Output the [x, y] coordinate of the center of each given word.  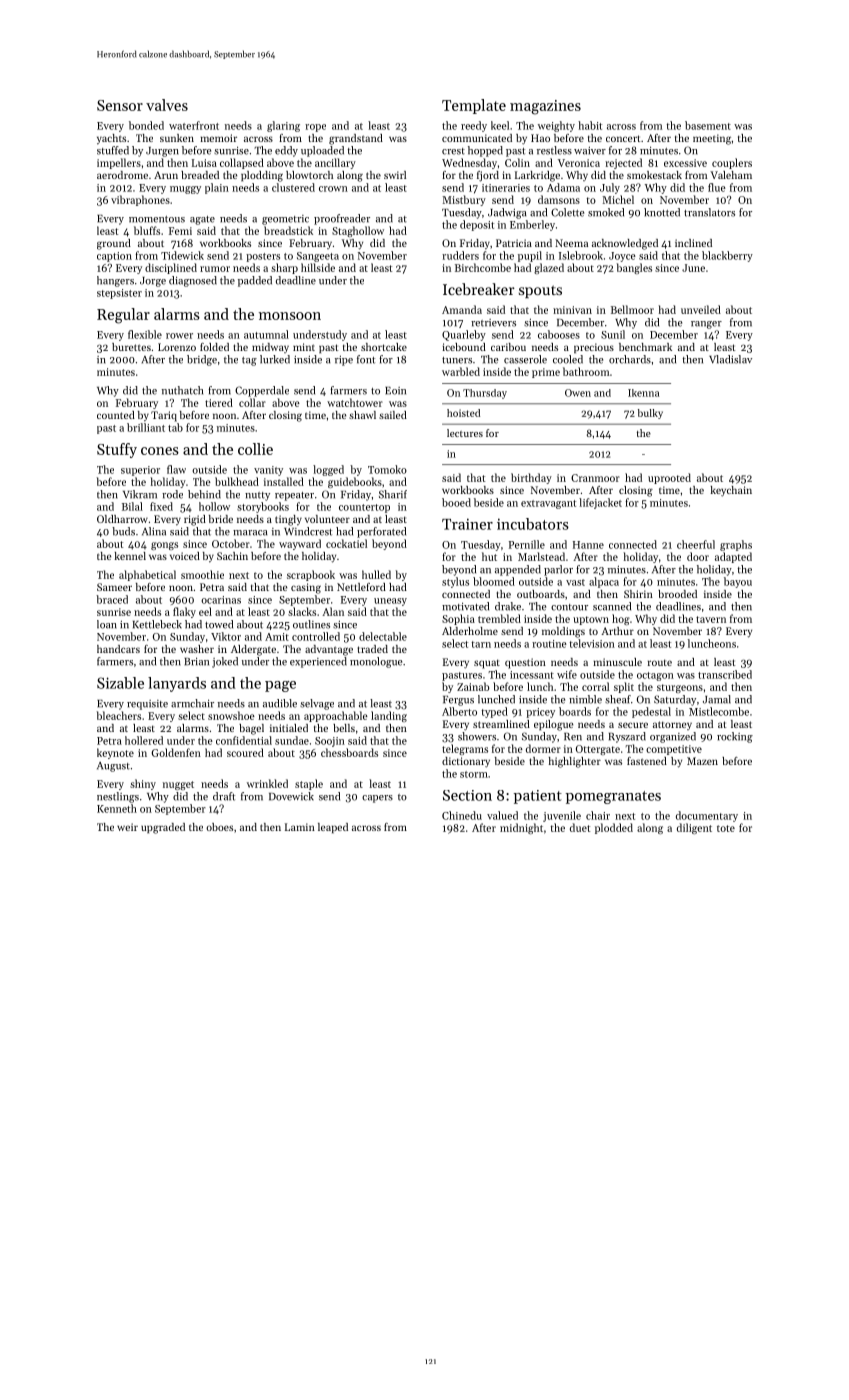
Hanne [588, 545]
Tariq [164, 416]
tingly [288, 520]
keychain [731, 491]
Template [474, 106]
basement [708, 125]
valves [167, 105]
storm [474, 774]
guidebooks [355, 482]
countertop [364, 508]
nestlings [118, 797]
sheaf [618, 699]
